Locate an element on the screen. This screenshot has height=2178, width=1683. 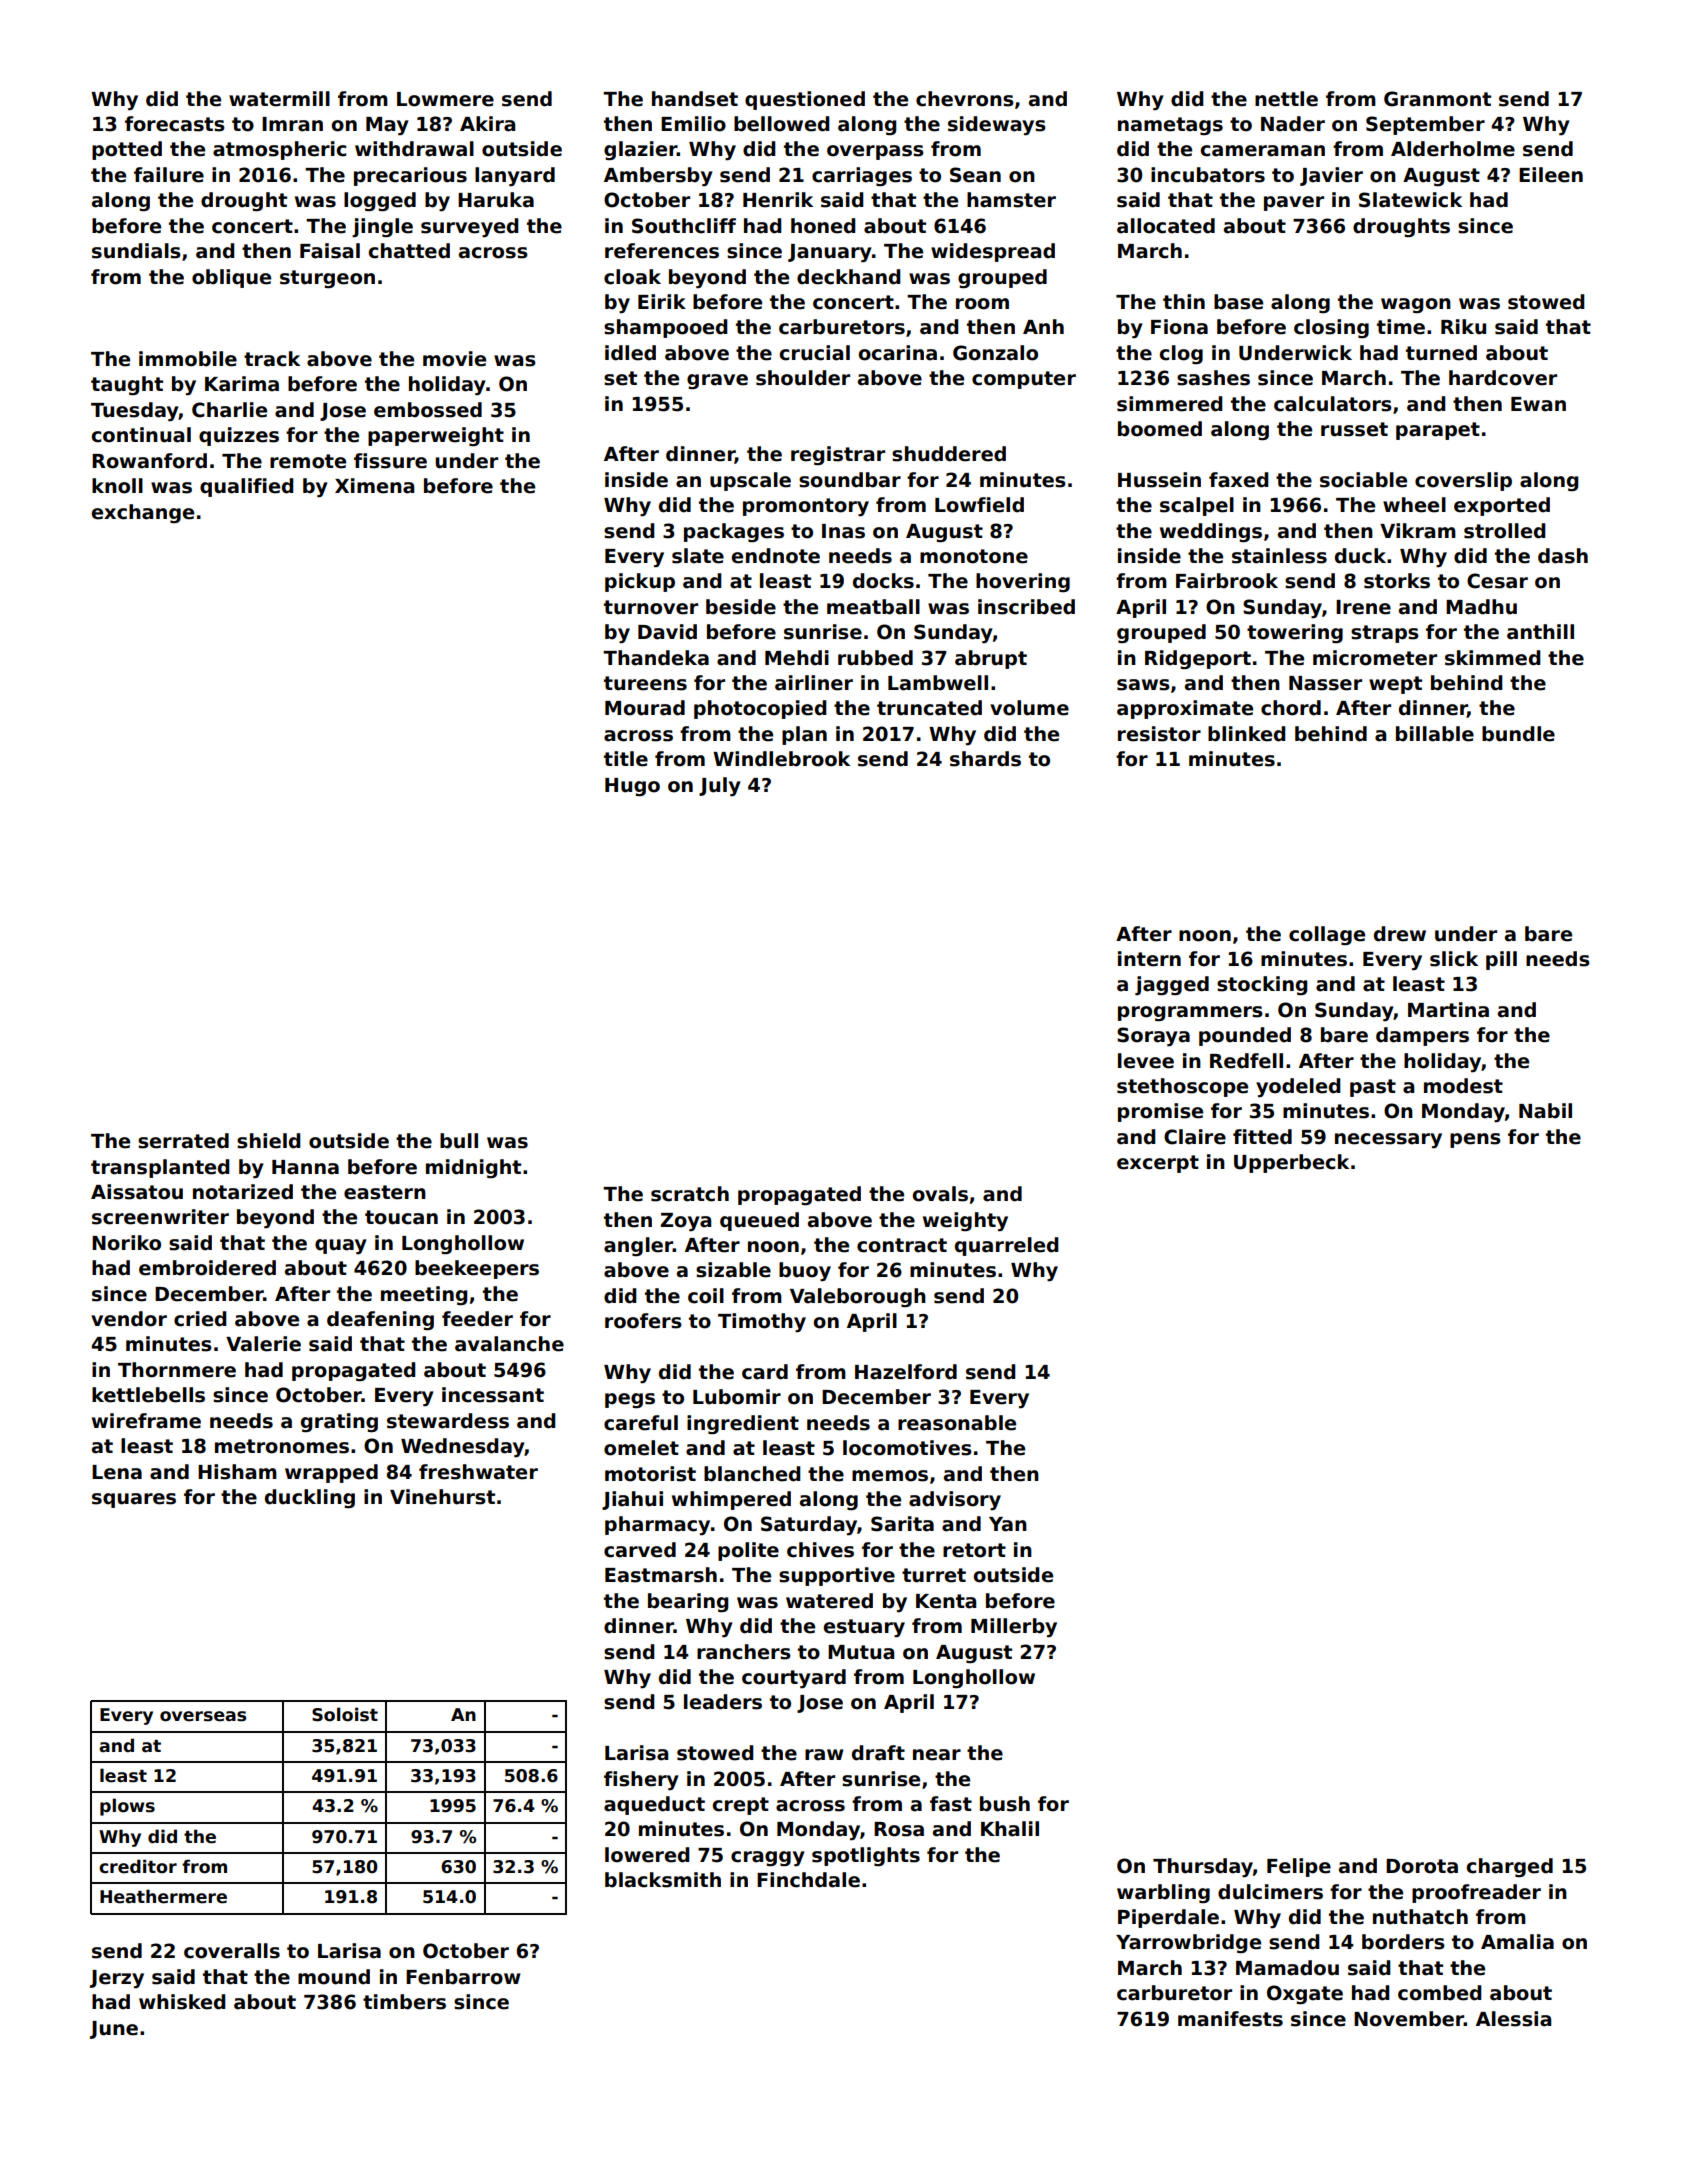
serrated is located at coordinates (183, 1141).
